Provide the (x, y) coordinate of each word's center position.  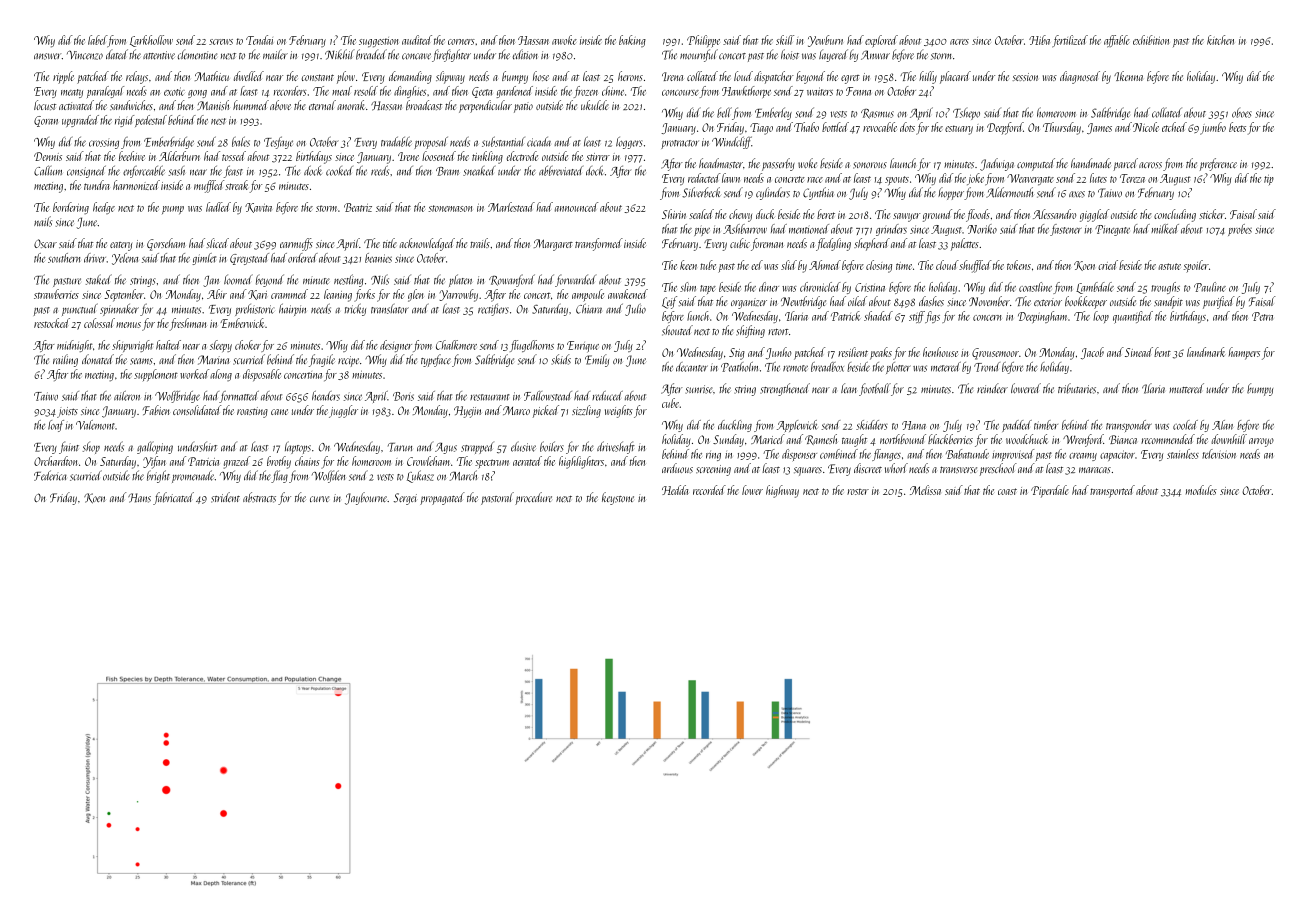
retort (778, 332)
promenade (193, 476)
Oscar (45, 243)
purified (1219, 302)
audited (417, 40)
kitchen (1220, 40)
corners (461, 42)
